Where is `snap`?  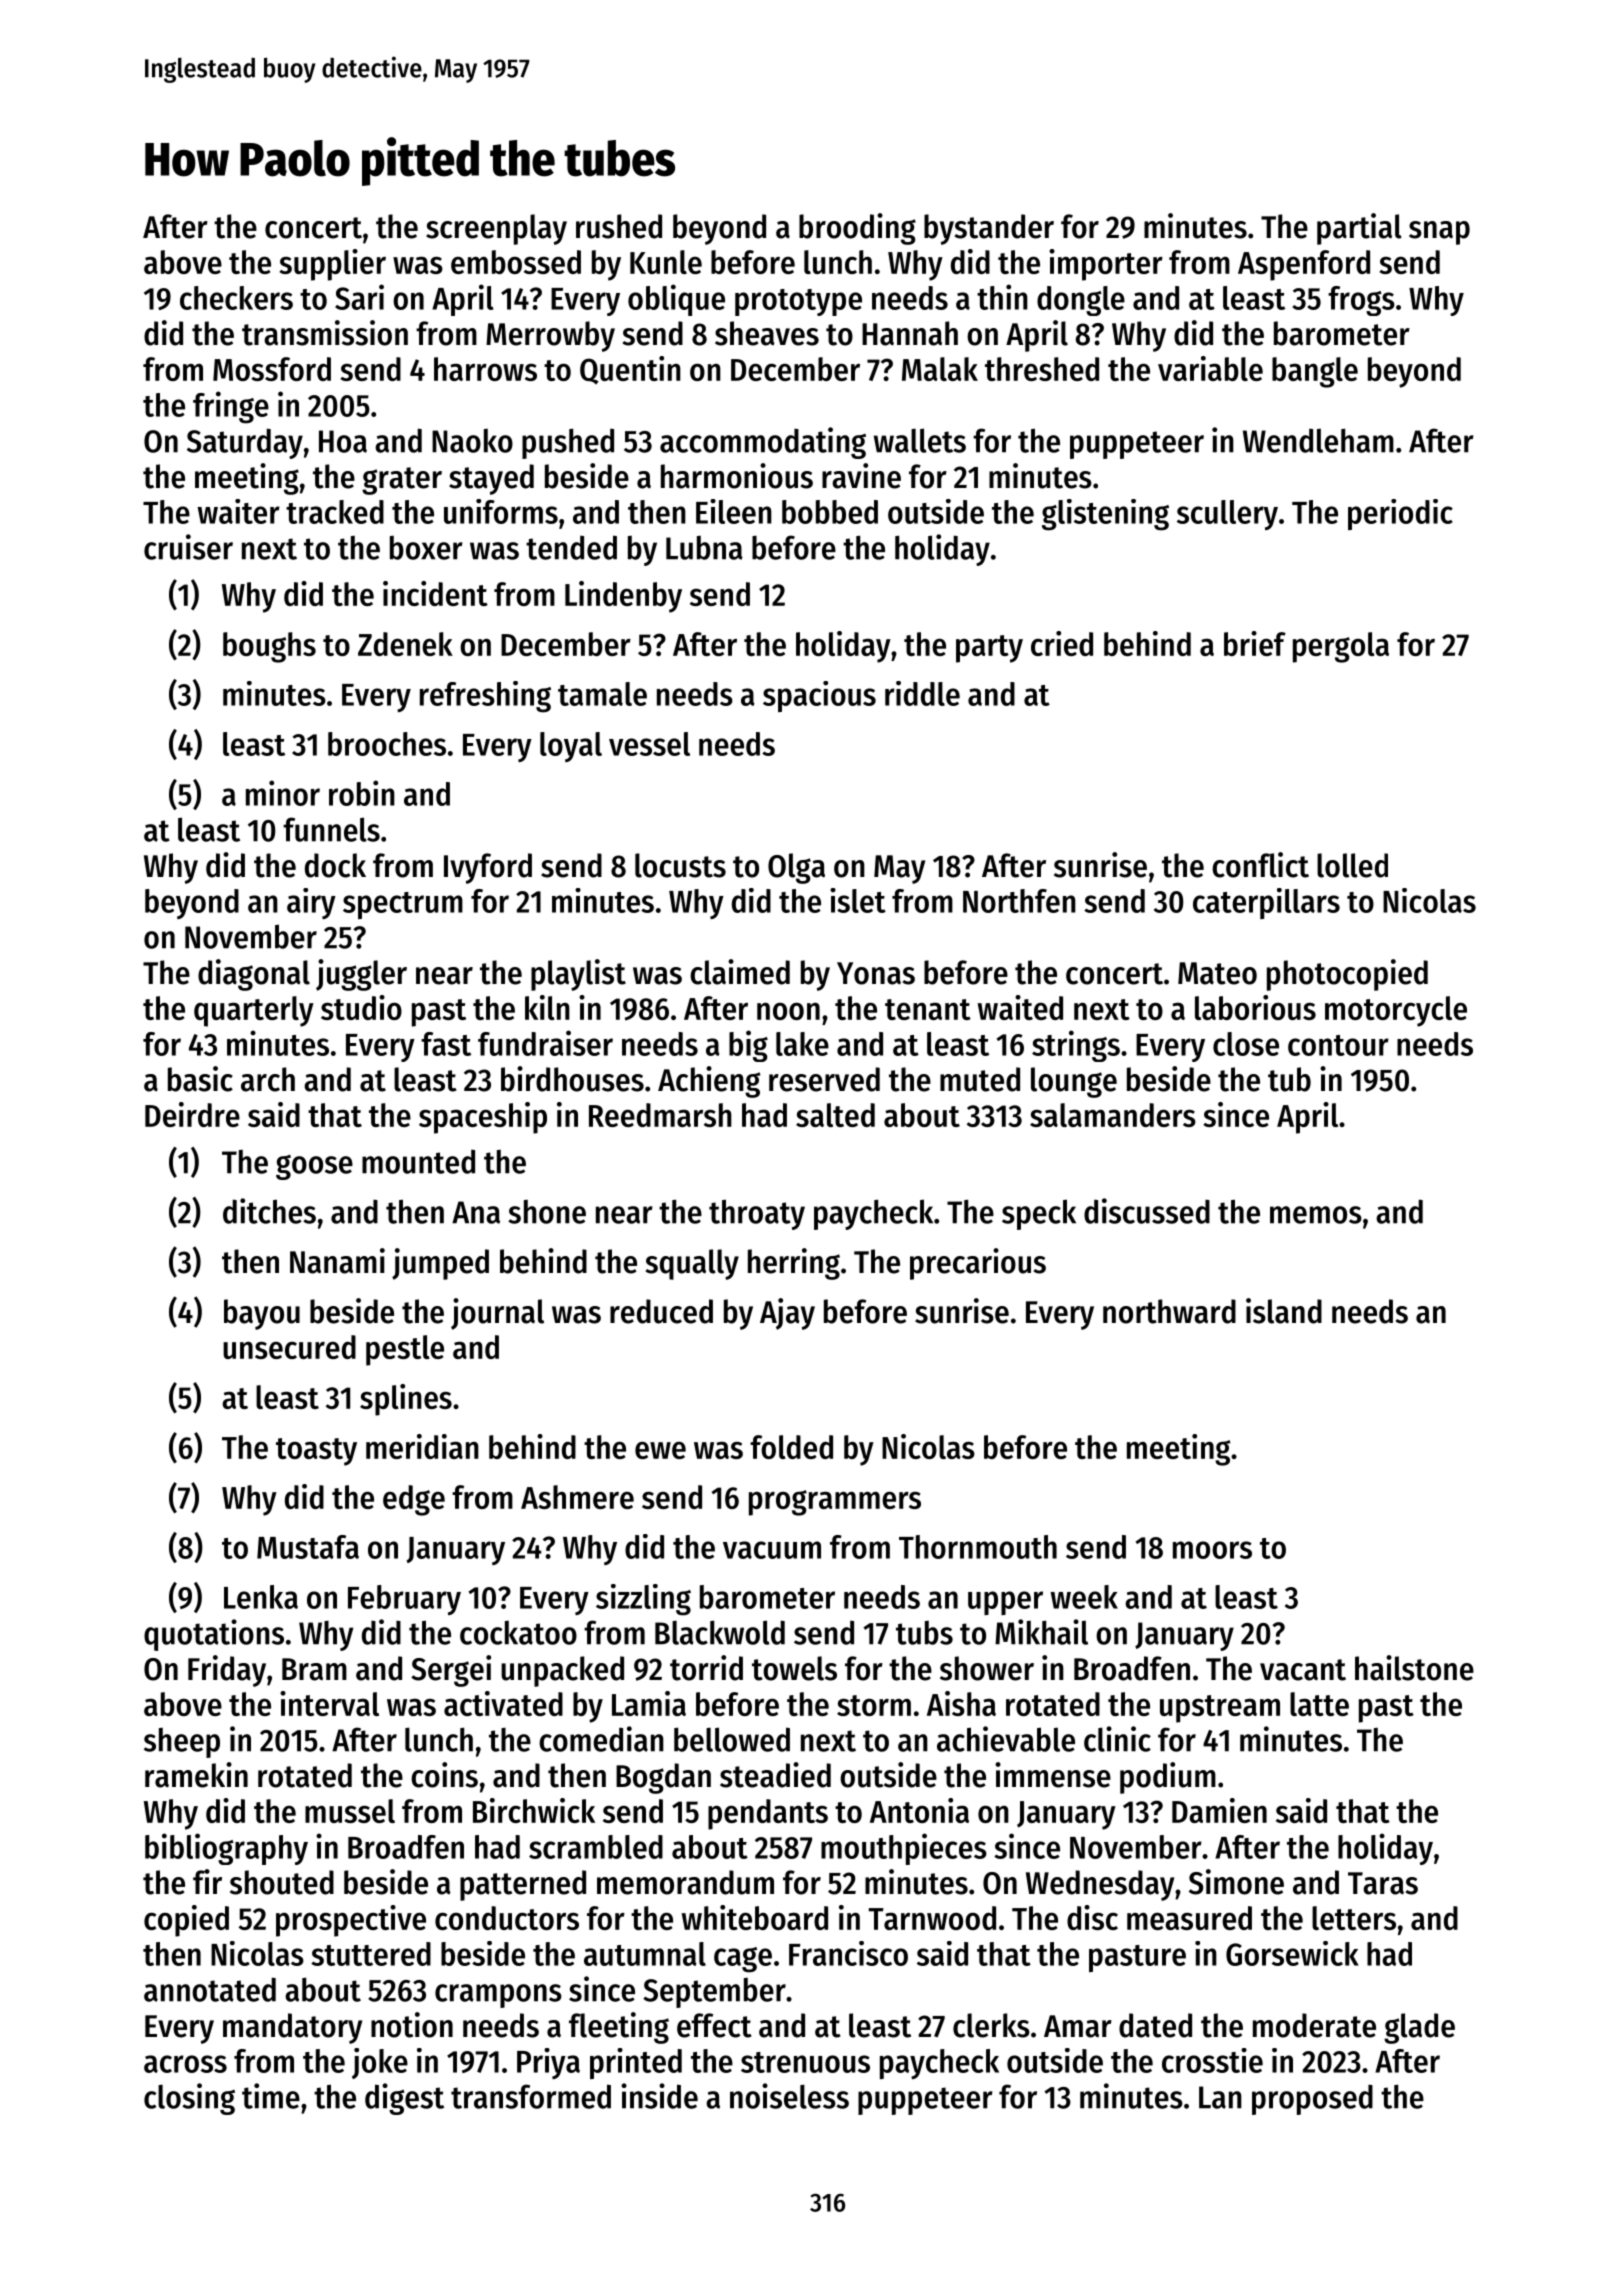
snap is located at coordinates (1439, 233).
